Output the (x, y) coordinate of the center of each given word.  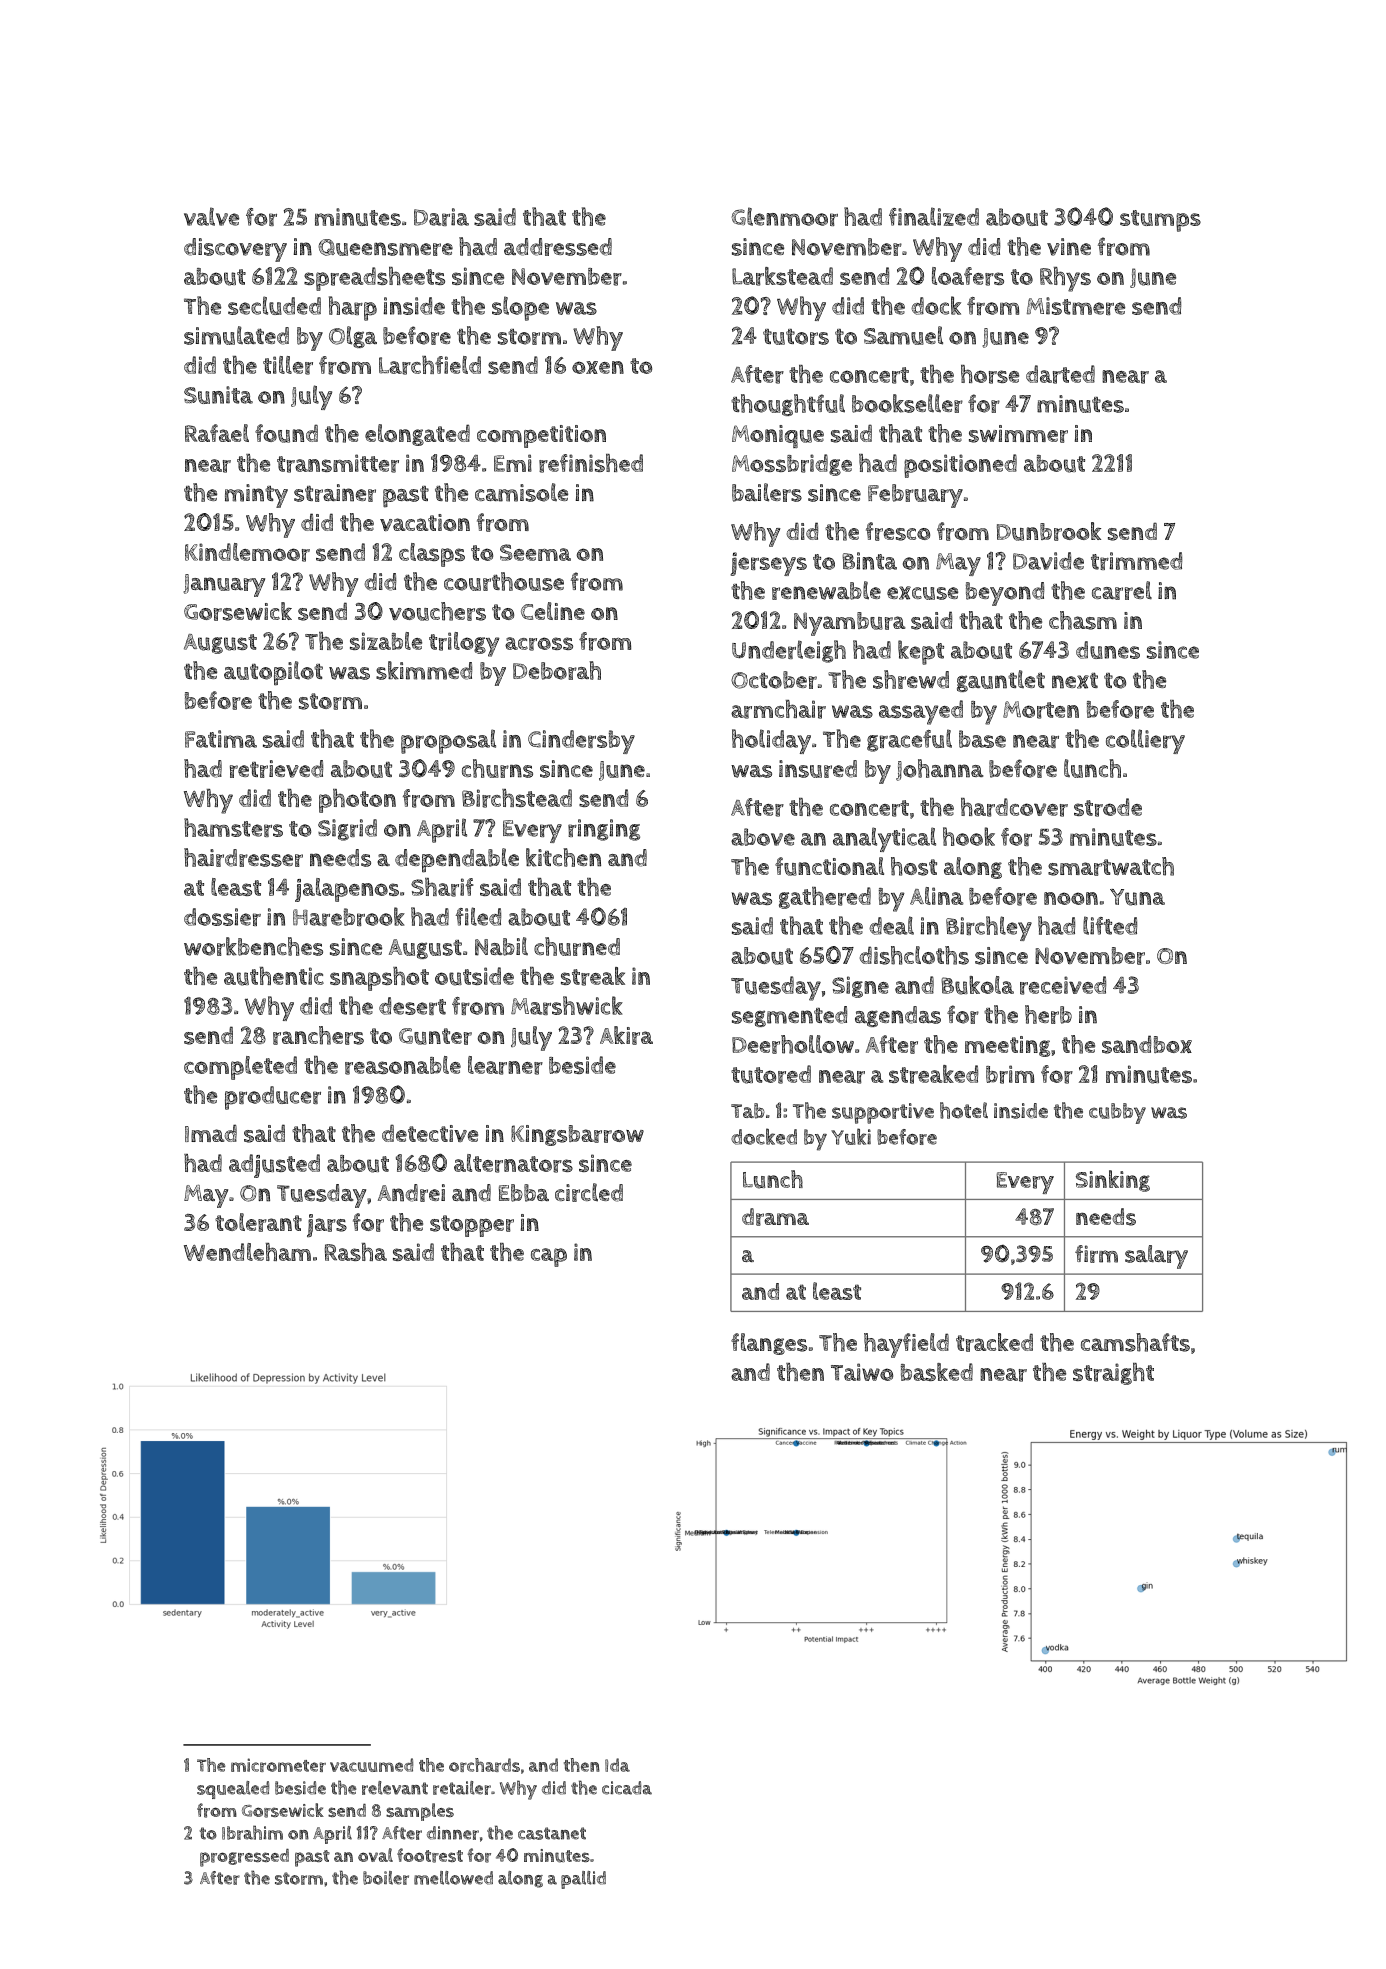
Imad (211, 1133)
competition (541, 436)
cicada (627, 1788)
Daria (441, 217)
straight (1113, 1374)
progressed (244, 1858)
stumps (1160, 221)
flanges (769, 1344)
